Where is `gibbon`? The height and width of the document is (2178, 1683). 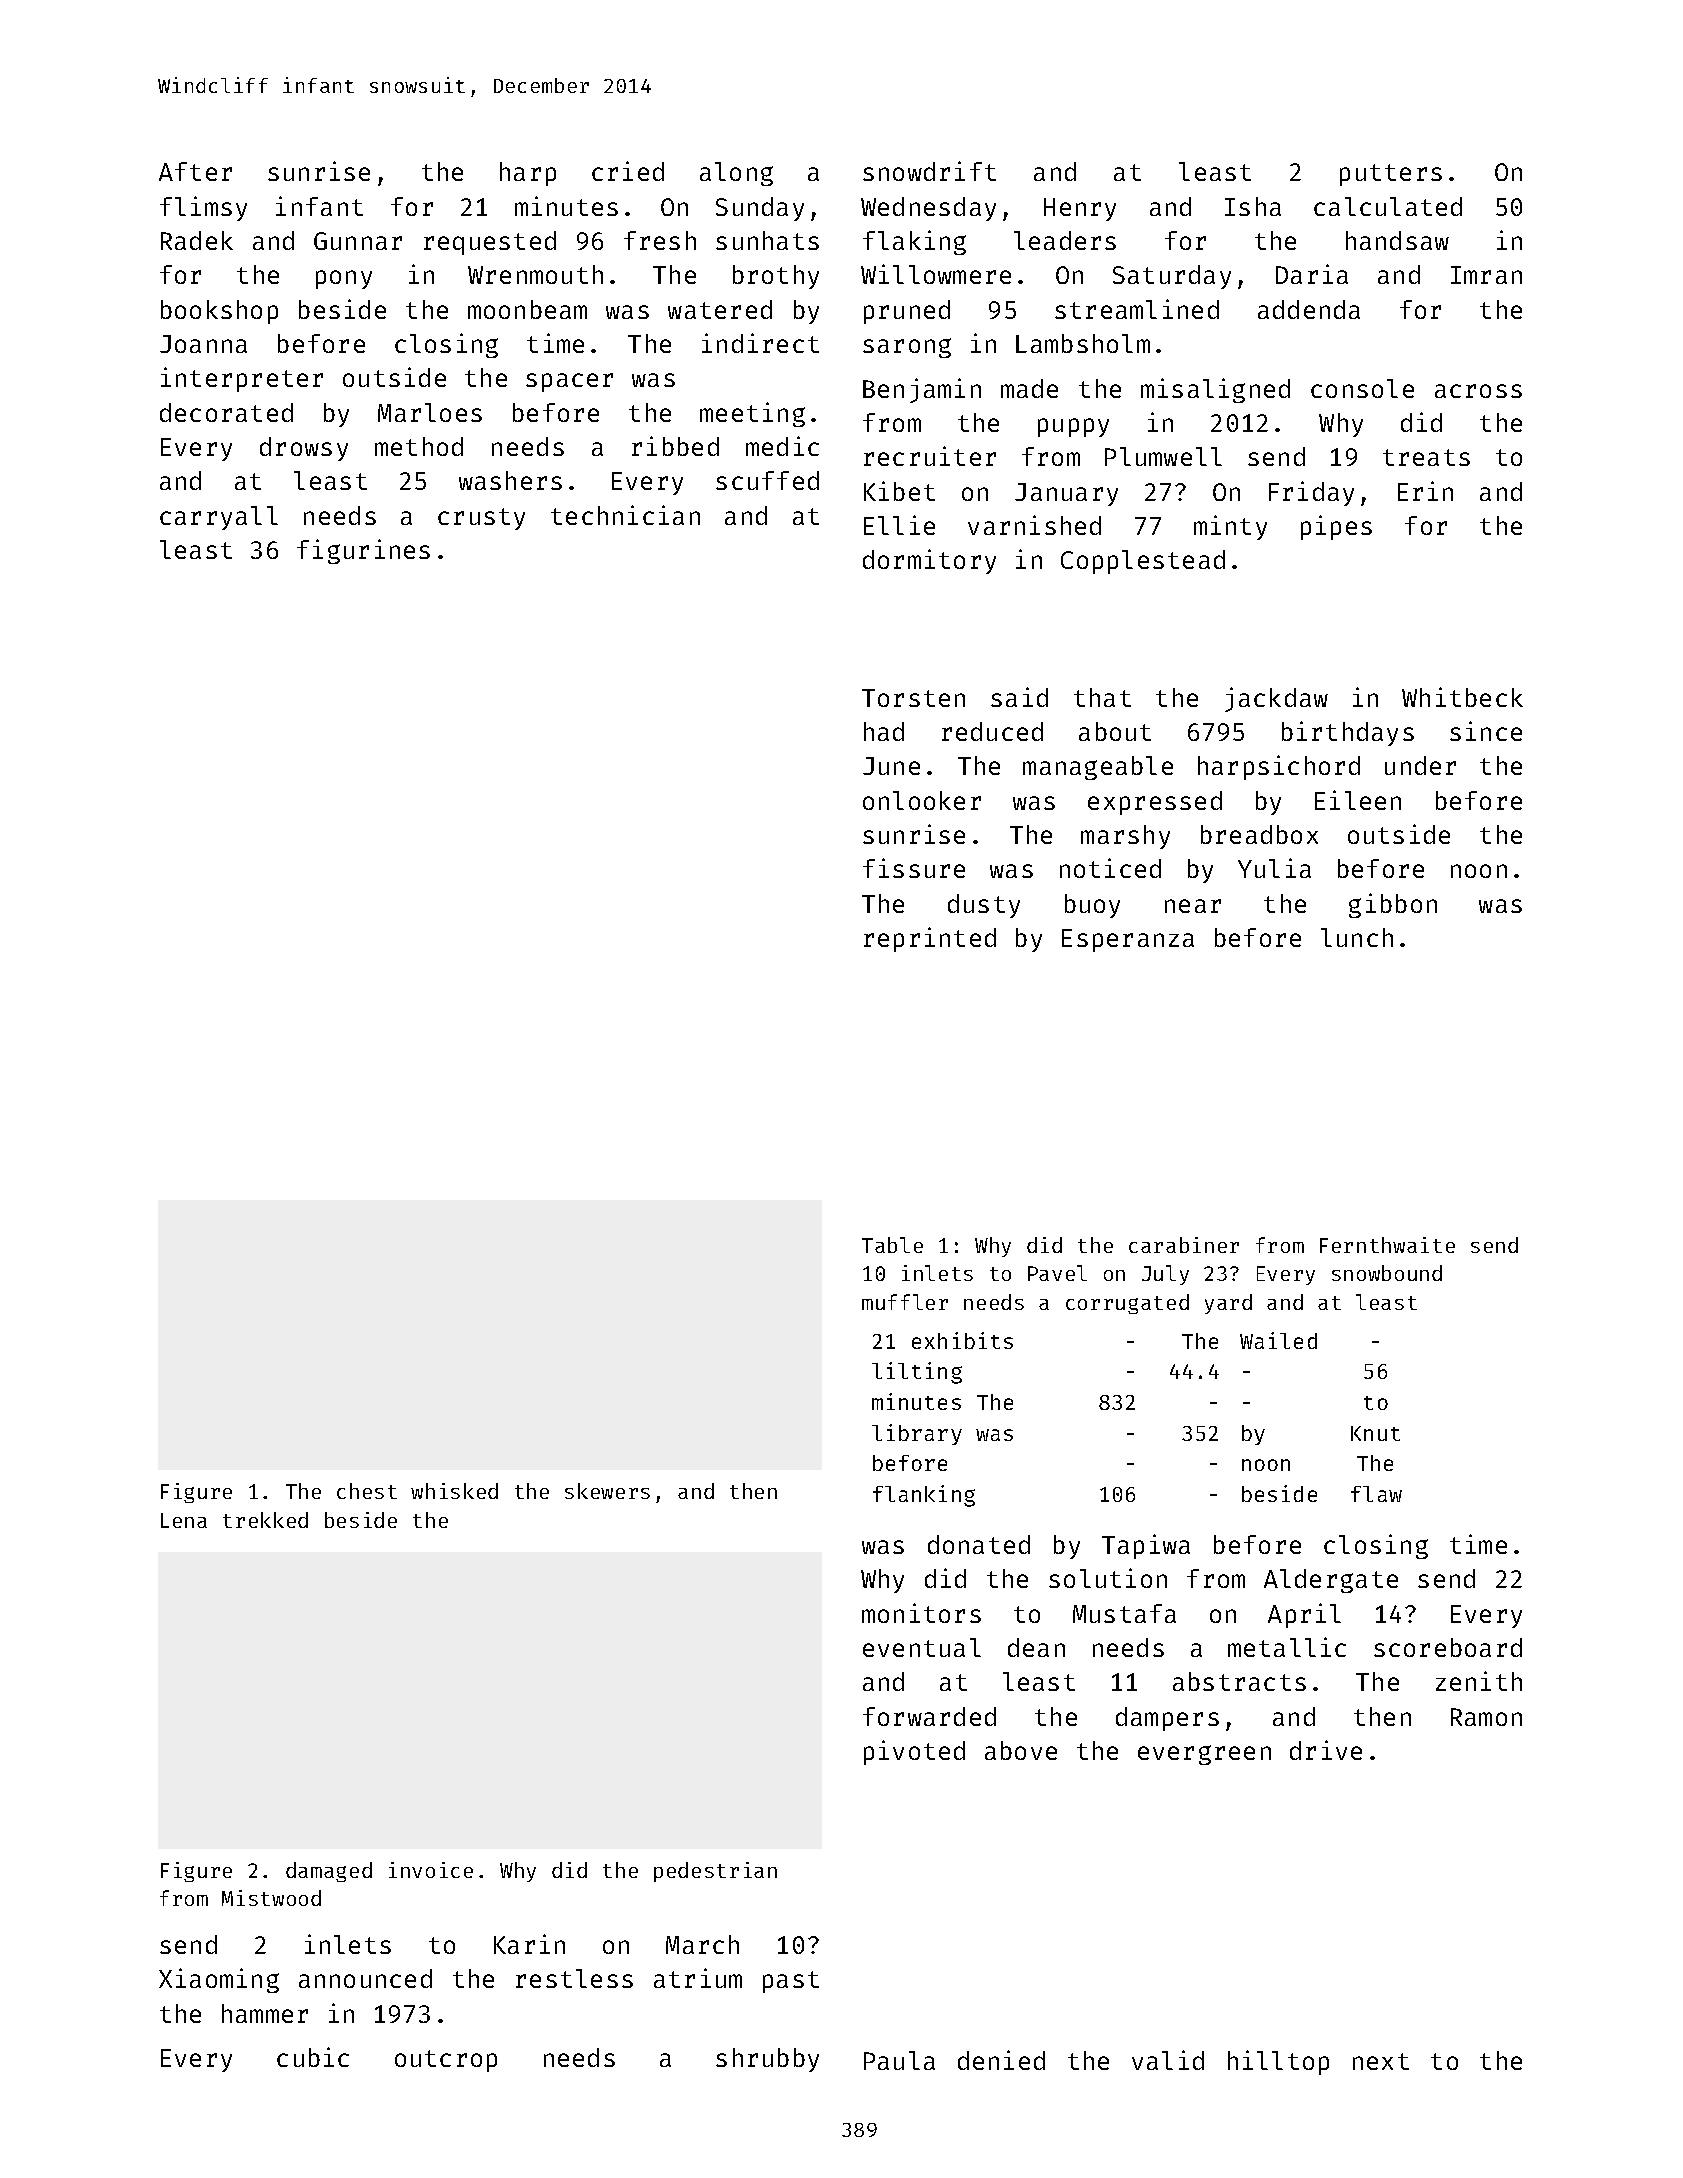 gibbon is located at coordinates (1393, 905).
